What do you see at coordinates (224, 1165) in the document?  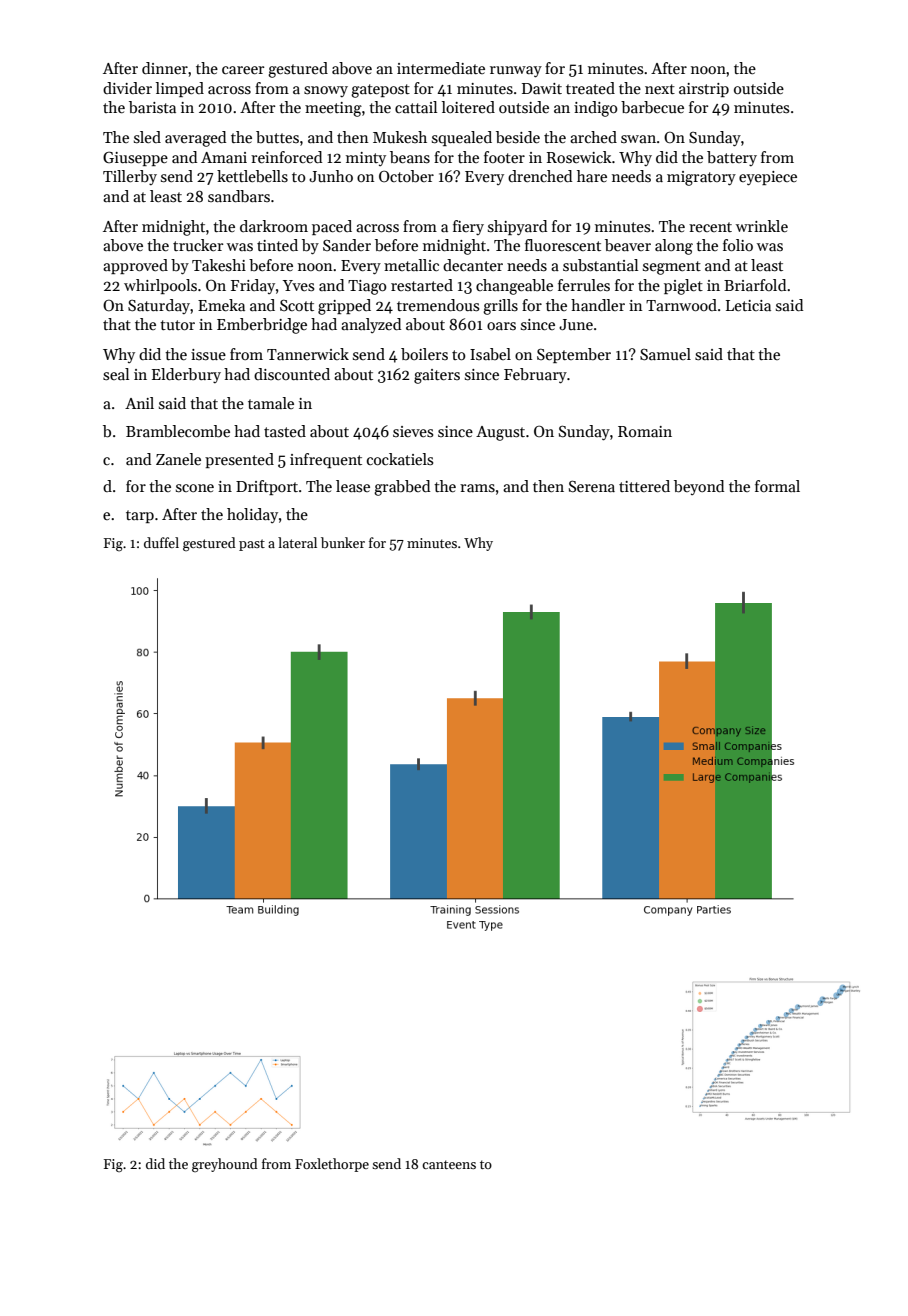 I see `greyhound` at bounding box center [224, 1165].
